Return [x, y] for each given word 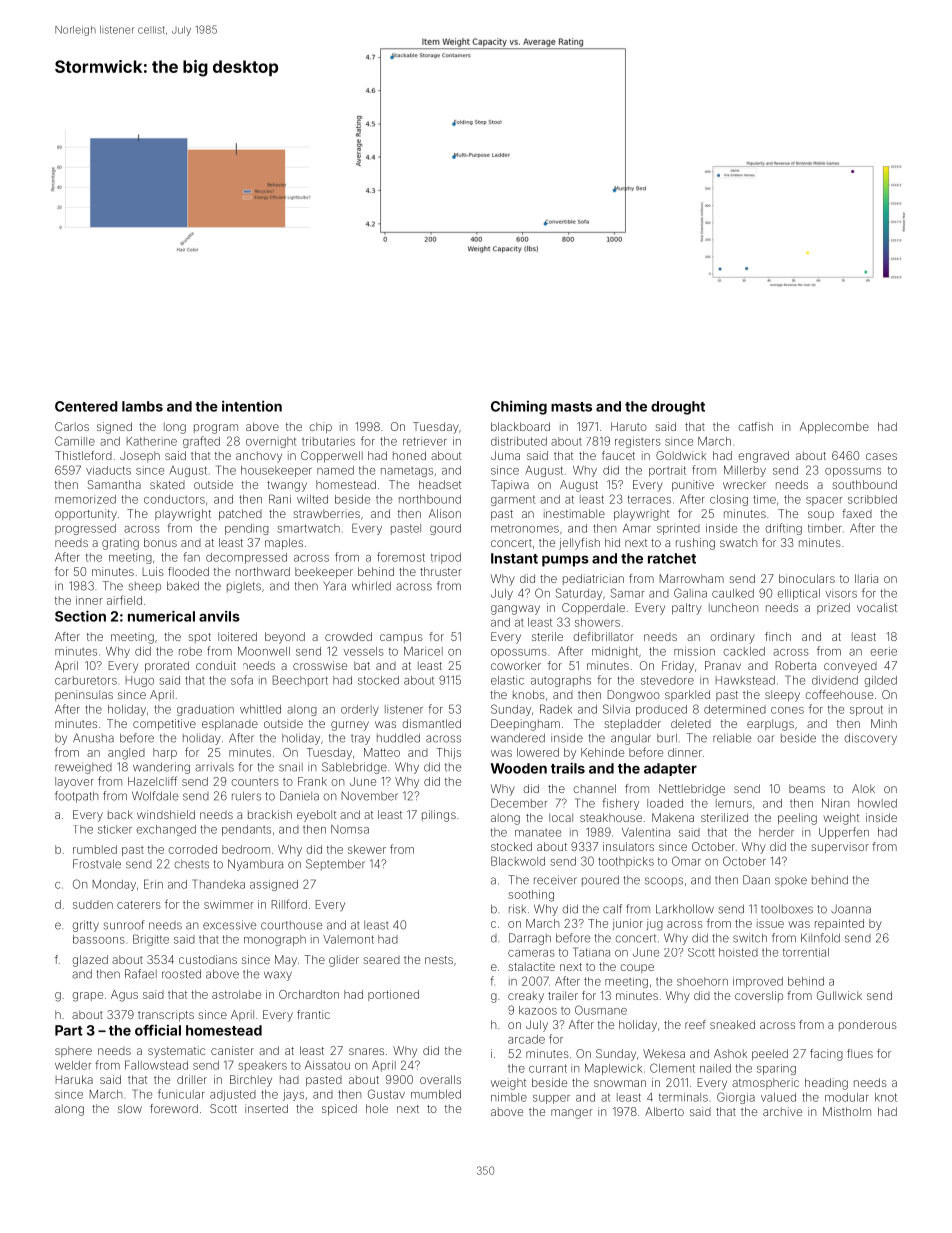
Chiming [519, 407]
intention [252, 406]
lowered [538, 752]
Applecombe [834, 428]
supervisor [840, 848]
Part [68, 1030]
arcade [526, 1039]
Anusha [93, 738]
